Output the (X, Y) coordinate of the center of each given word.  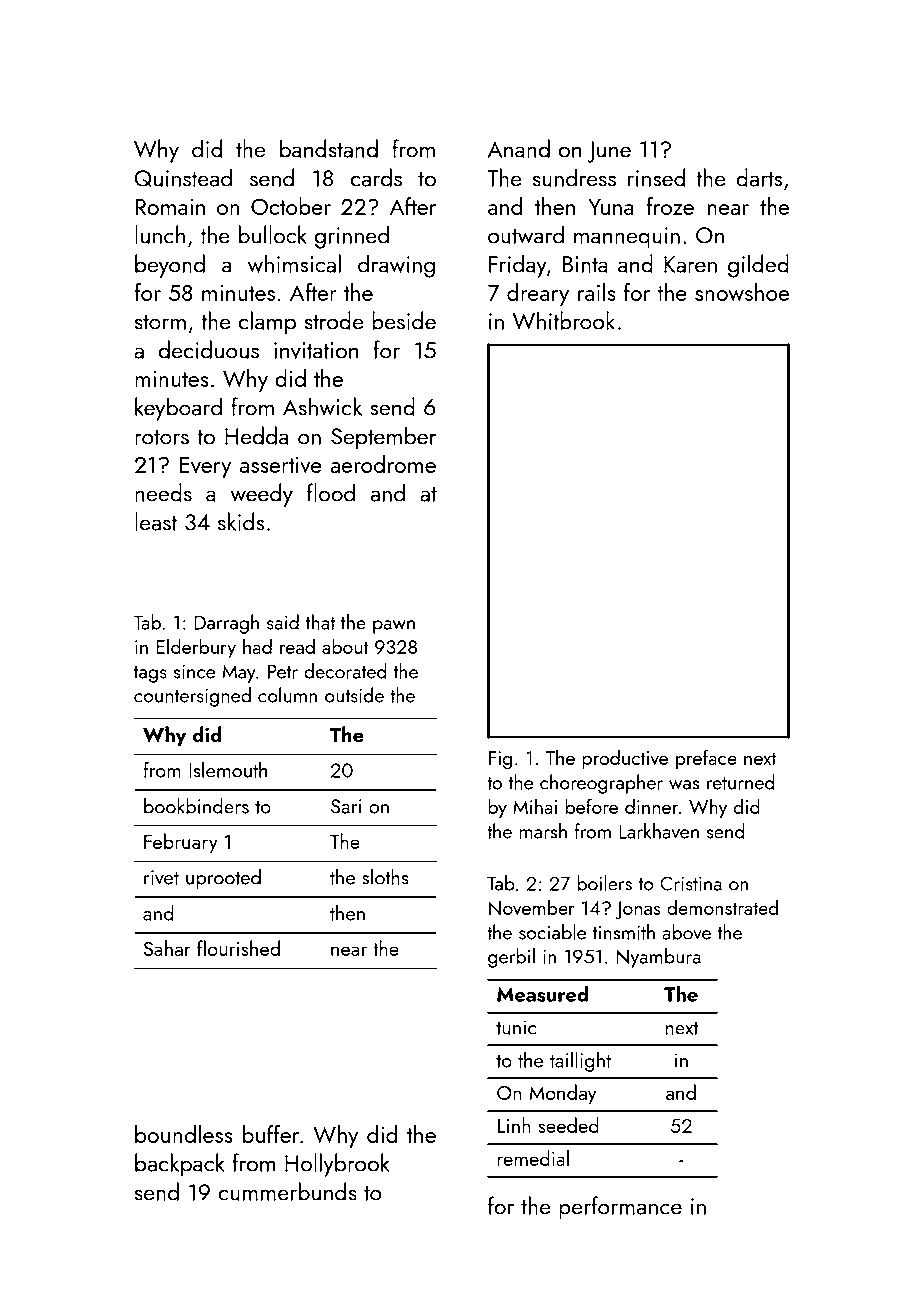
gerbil (511, 958)
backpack (180, 1165)
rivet (161, 877)
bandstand (329, 148)
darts (759, 177)
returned (740, 782)
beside (404, 320)
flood (331, 492)
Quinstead (183, 177)
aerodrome (383, 464)
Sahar (167, 948)
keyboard (178, 409)
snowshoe (742, 292)
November (532, 907)
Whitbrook (564, 320)
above (686, 932)
